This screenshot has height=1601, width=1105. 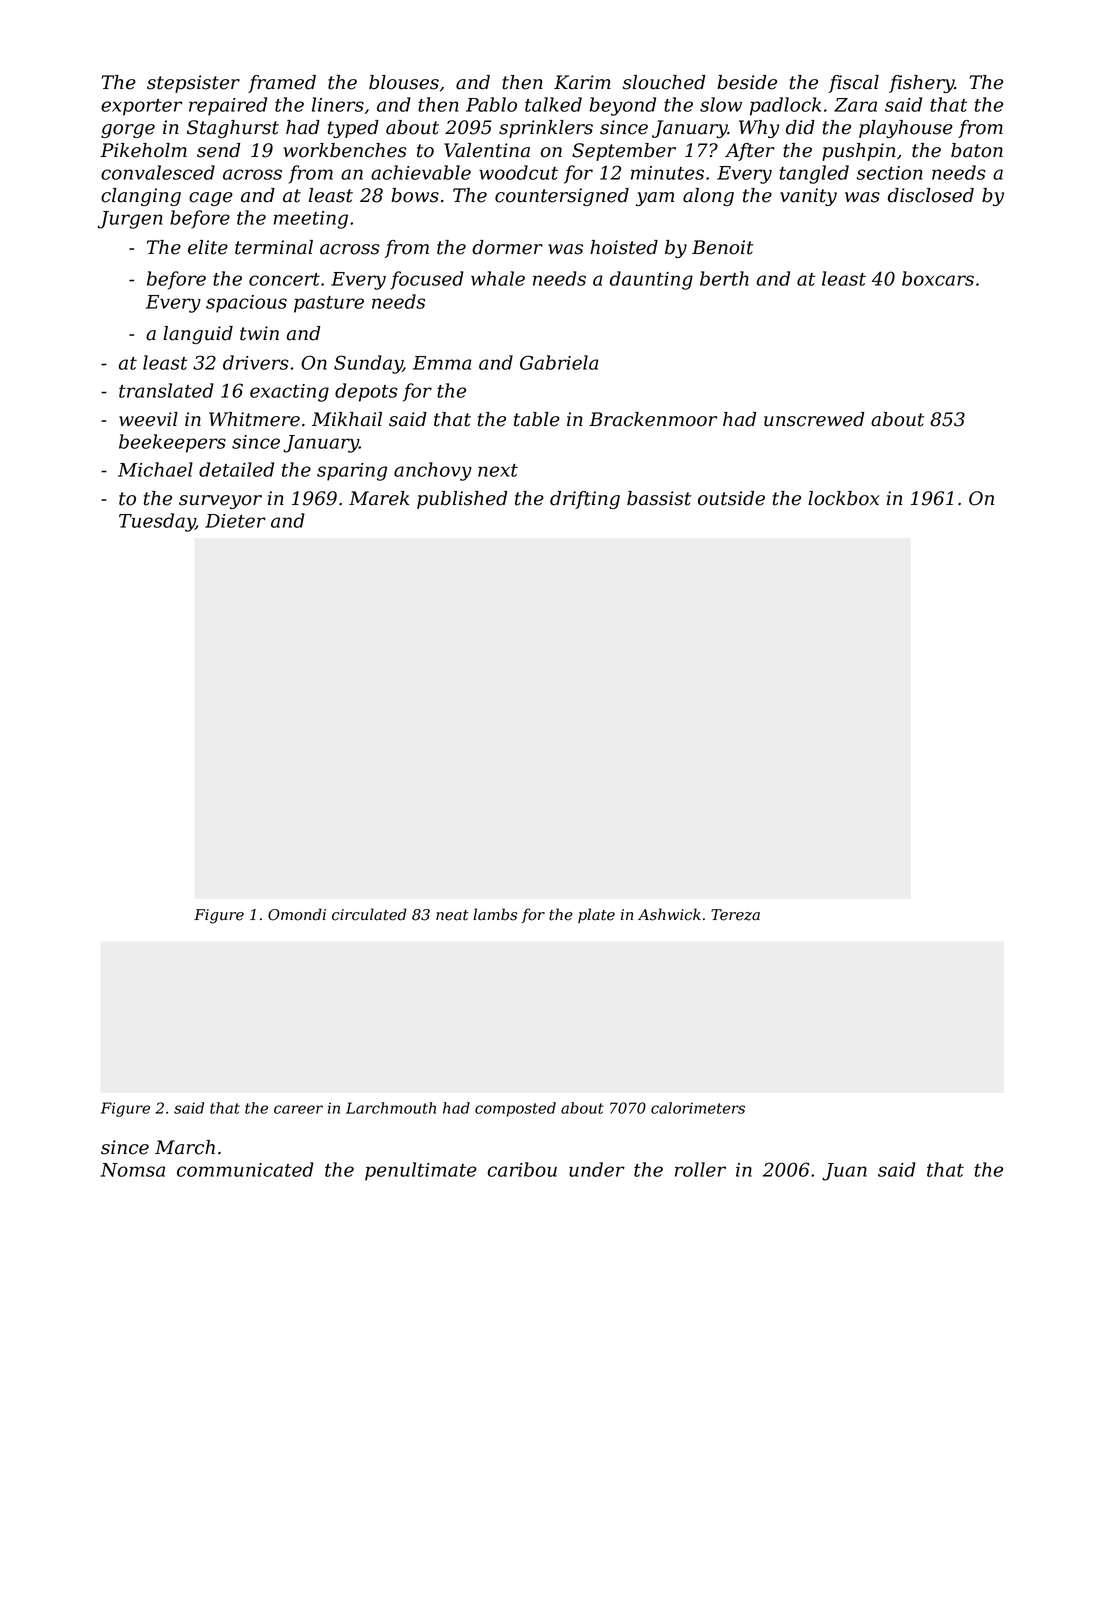 What do you see at coordinates (582, 82) in the screenshot?
I see `Karim` at bounding box center [582, 82].
